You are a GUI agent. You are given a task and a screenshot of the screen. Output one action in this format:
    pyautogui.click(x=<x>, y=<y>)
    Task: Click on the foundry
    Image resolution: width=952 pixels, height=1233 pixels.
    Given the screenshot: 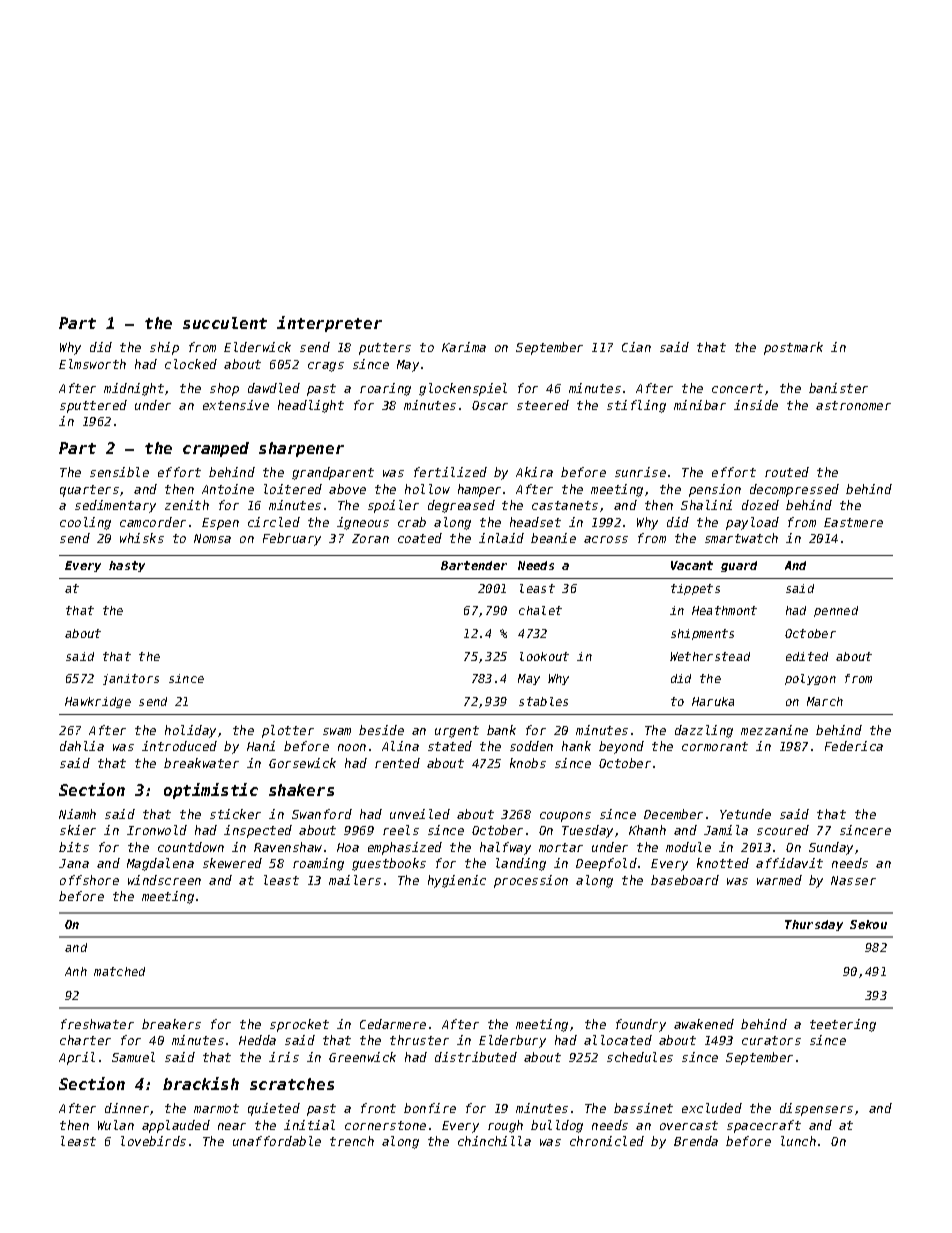 What is the action you would take?
    pyautogui.click(x=641, y=1025)
